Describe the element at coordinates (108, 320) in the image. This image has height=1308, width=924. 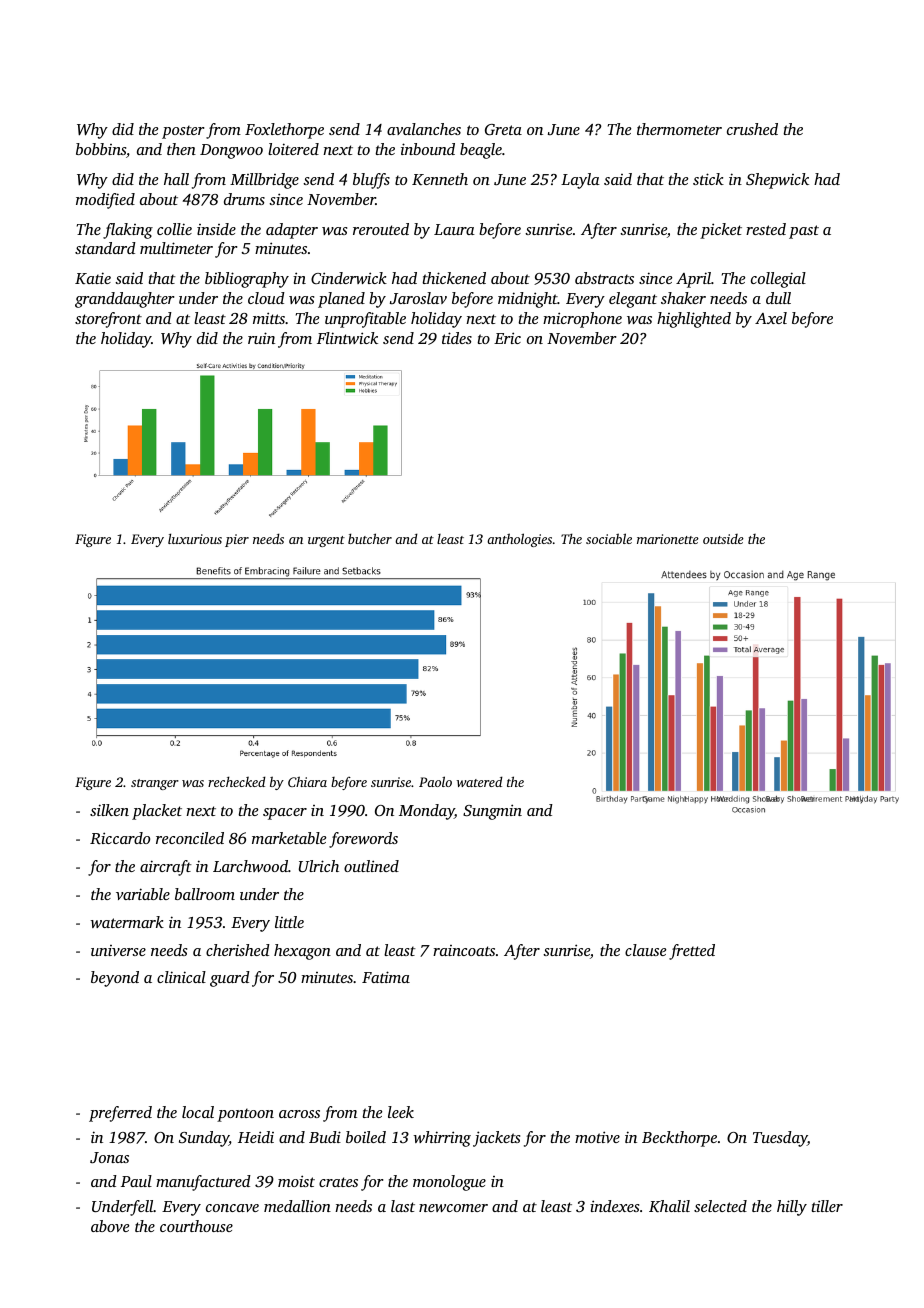
I see `storefront` at that location.
